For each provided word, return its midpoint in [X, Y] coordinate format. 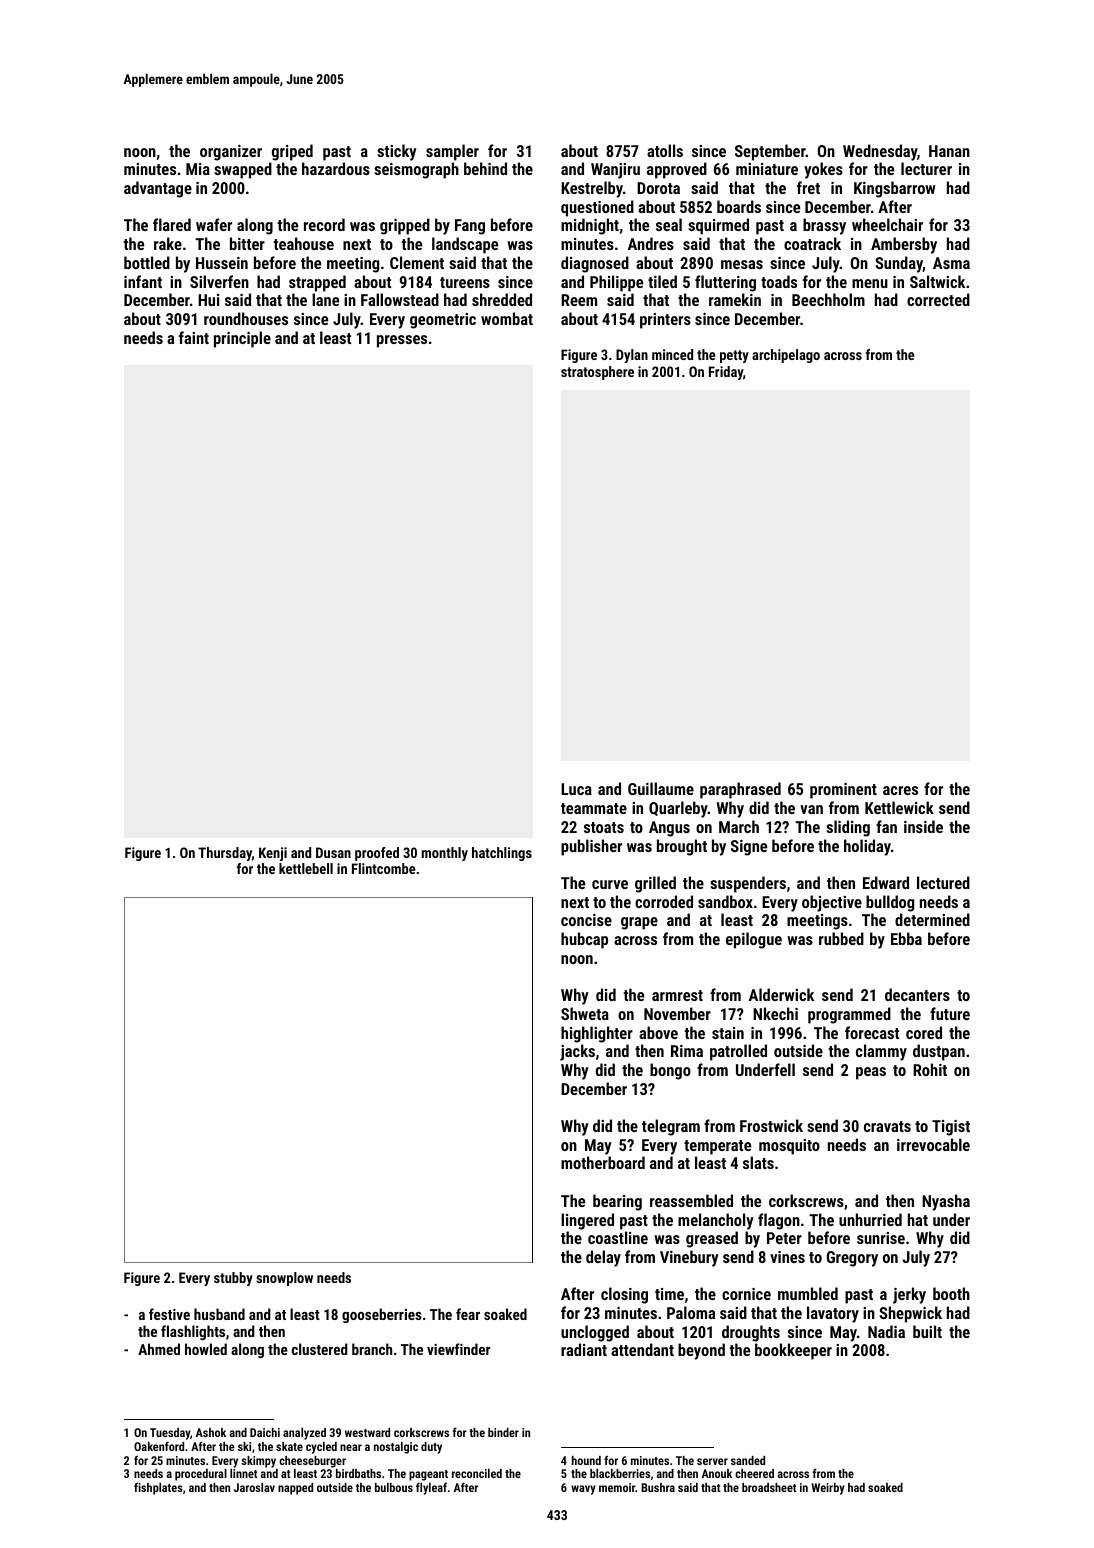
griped [292, 152]
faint [194, 337]
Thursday [225, 854]
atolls [665, 150]
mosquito [789, 1147]
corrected [938, 299]
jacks [577, 1052]
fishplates [158, 1489]
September [770, 152]
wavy [583, 1490]
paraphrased [740, 790]
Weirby [828, 1489]
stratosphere [597, 373]
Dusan [333, 852]
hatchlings [502, 854]
